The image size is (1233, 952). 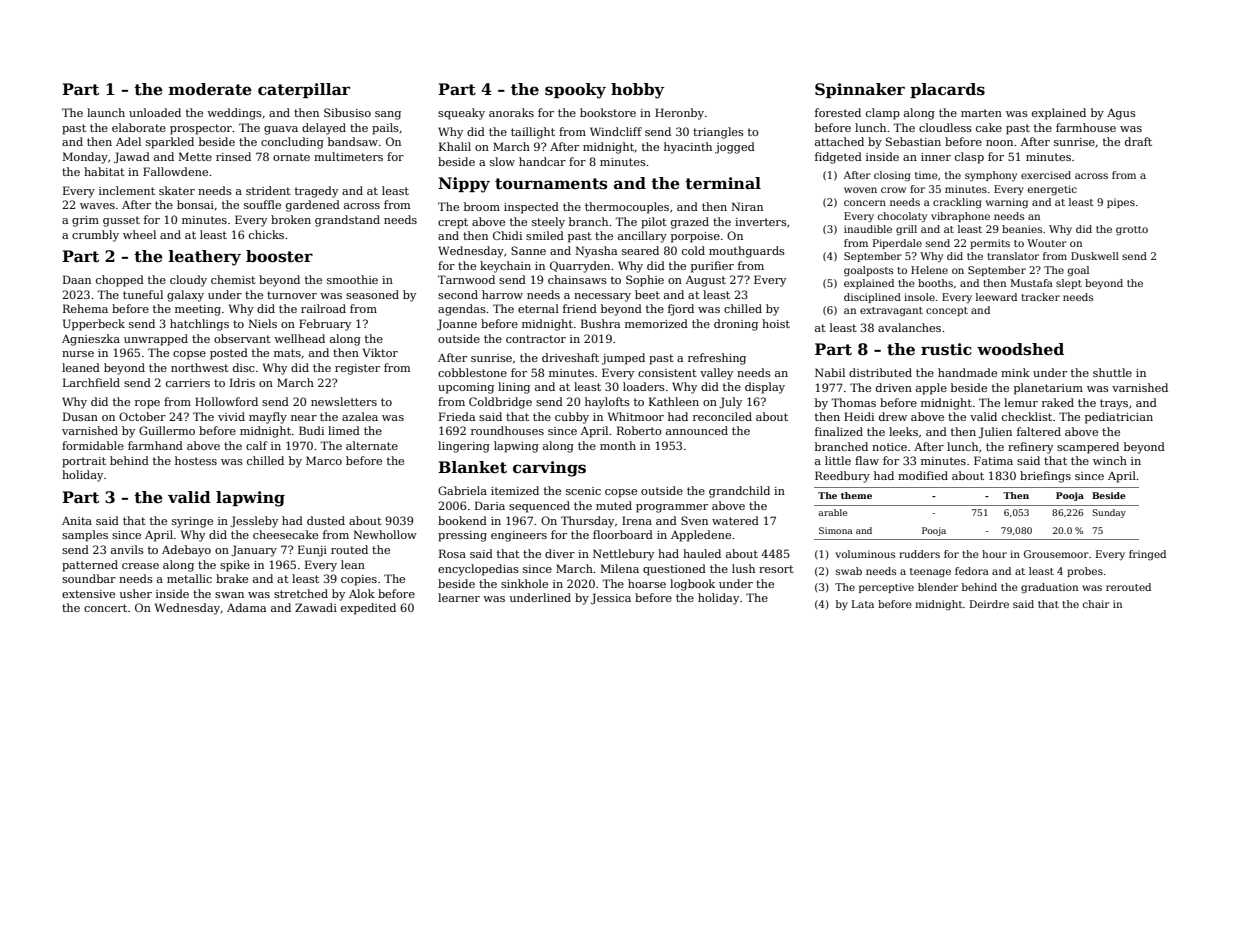 I want to click on inspected, so click(x=531, y=208).
